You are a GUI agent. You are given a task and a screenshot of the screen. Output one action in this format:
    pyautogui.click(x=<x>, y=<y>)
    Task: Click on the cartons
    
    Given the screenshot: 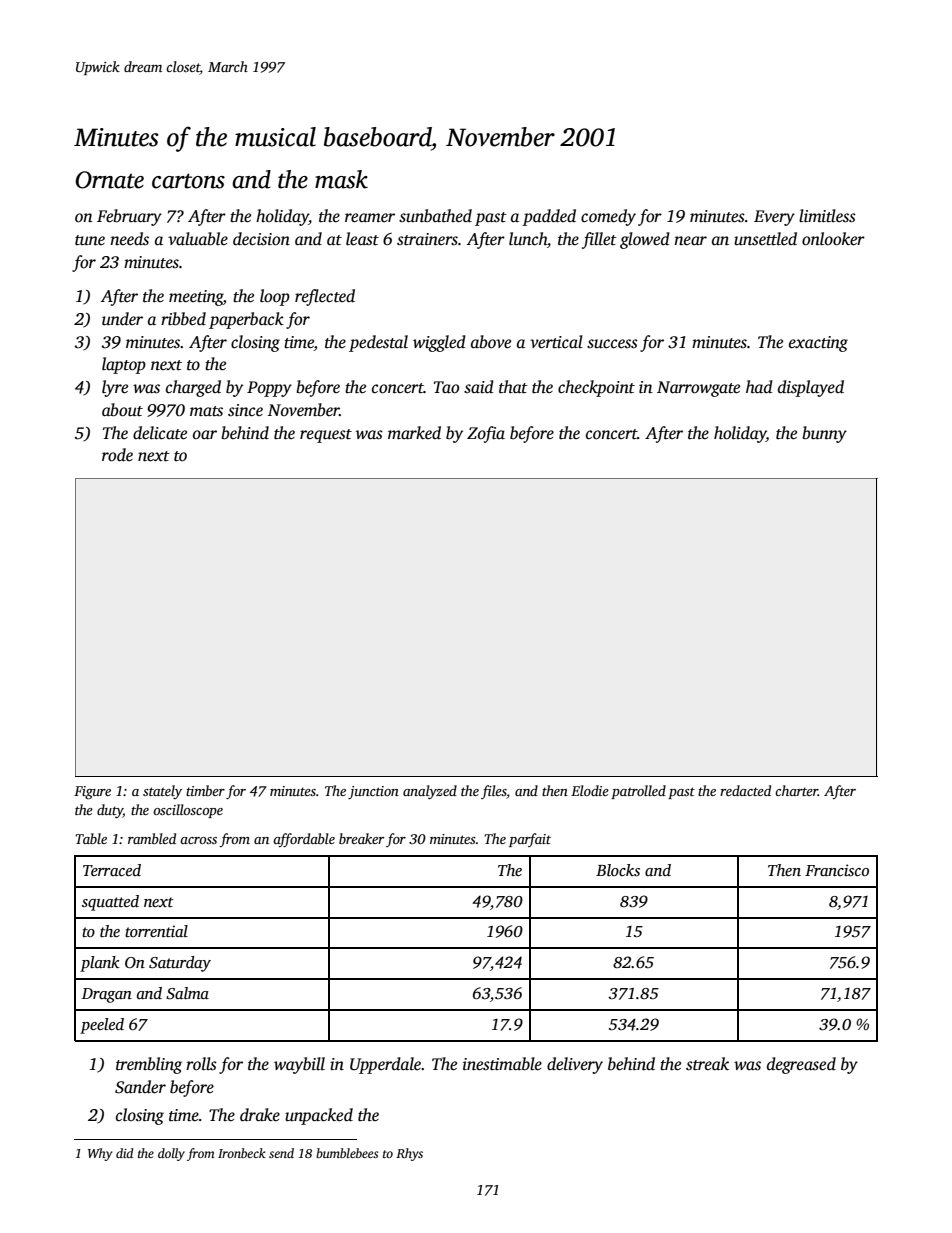 What is the action you would take?
    pyautogui.click(x=188, y=181)
